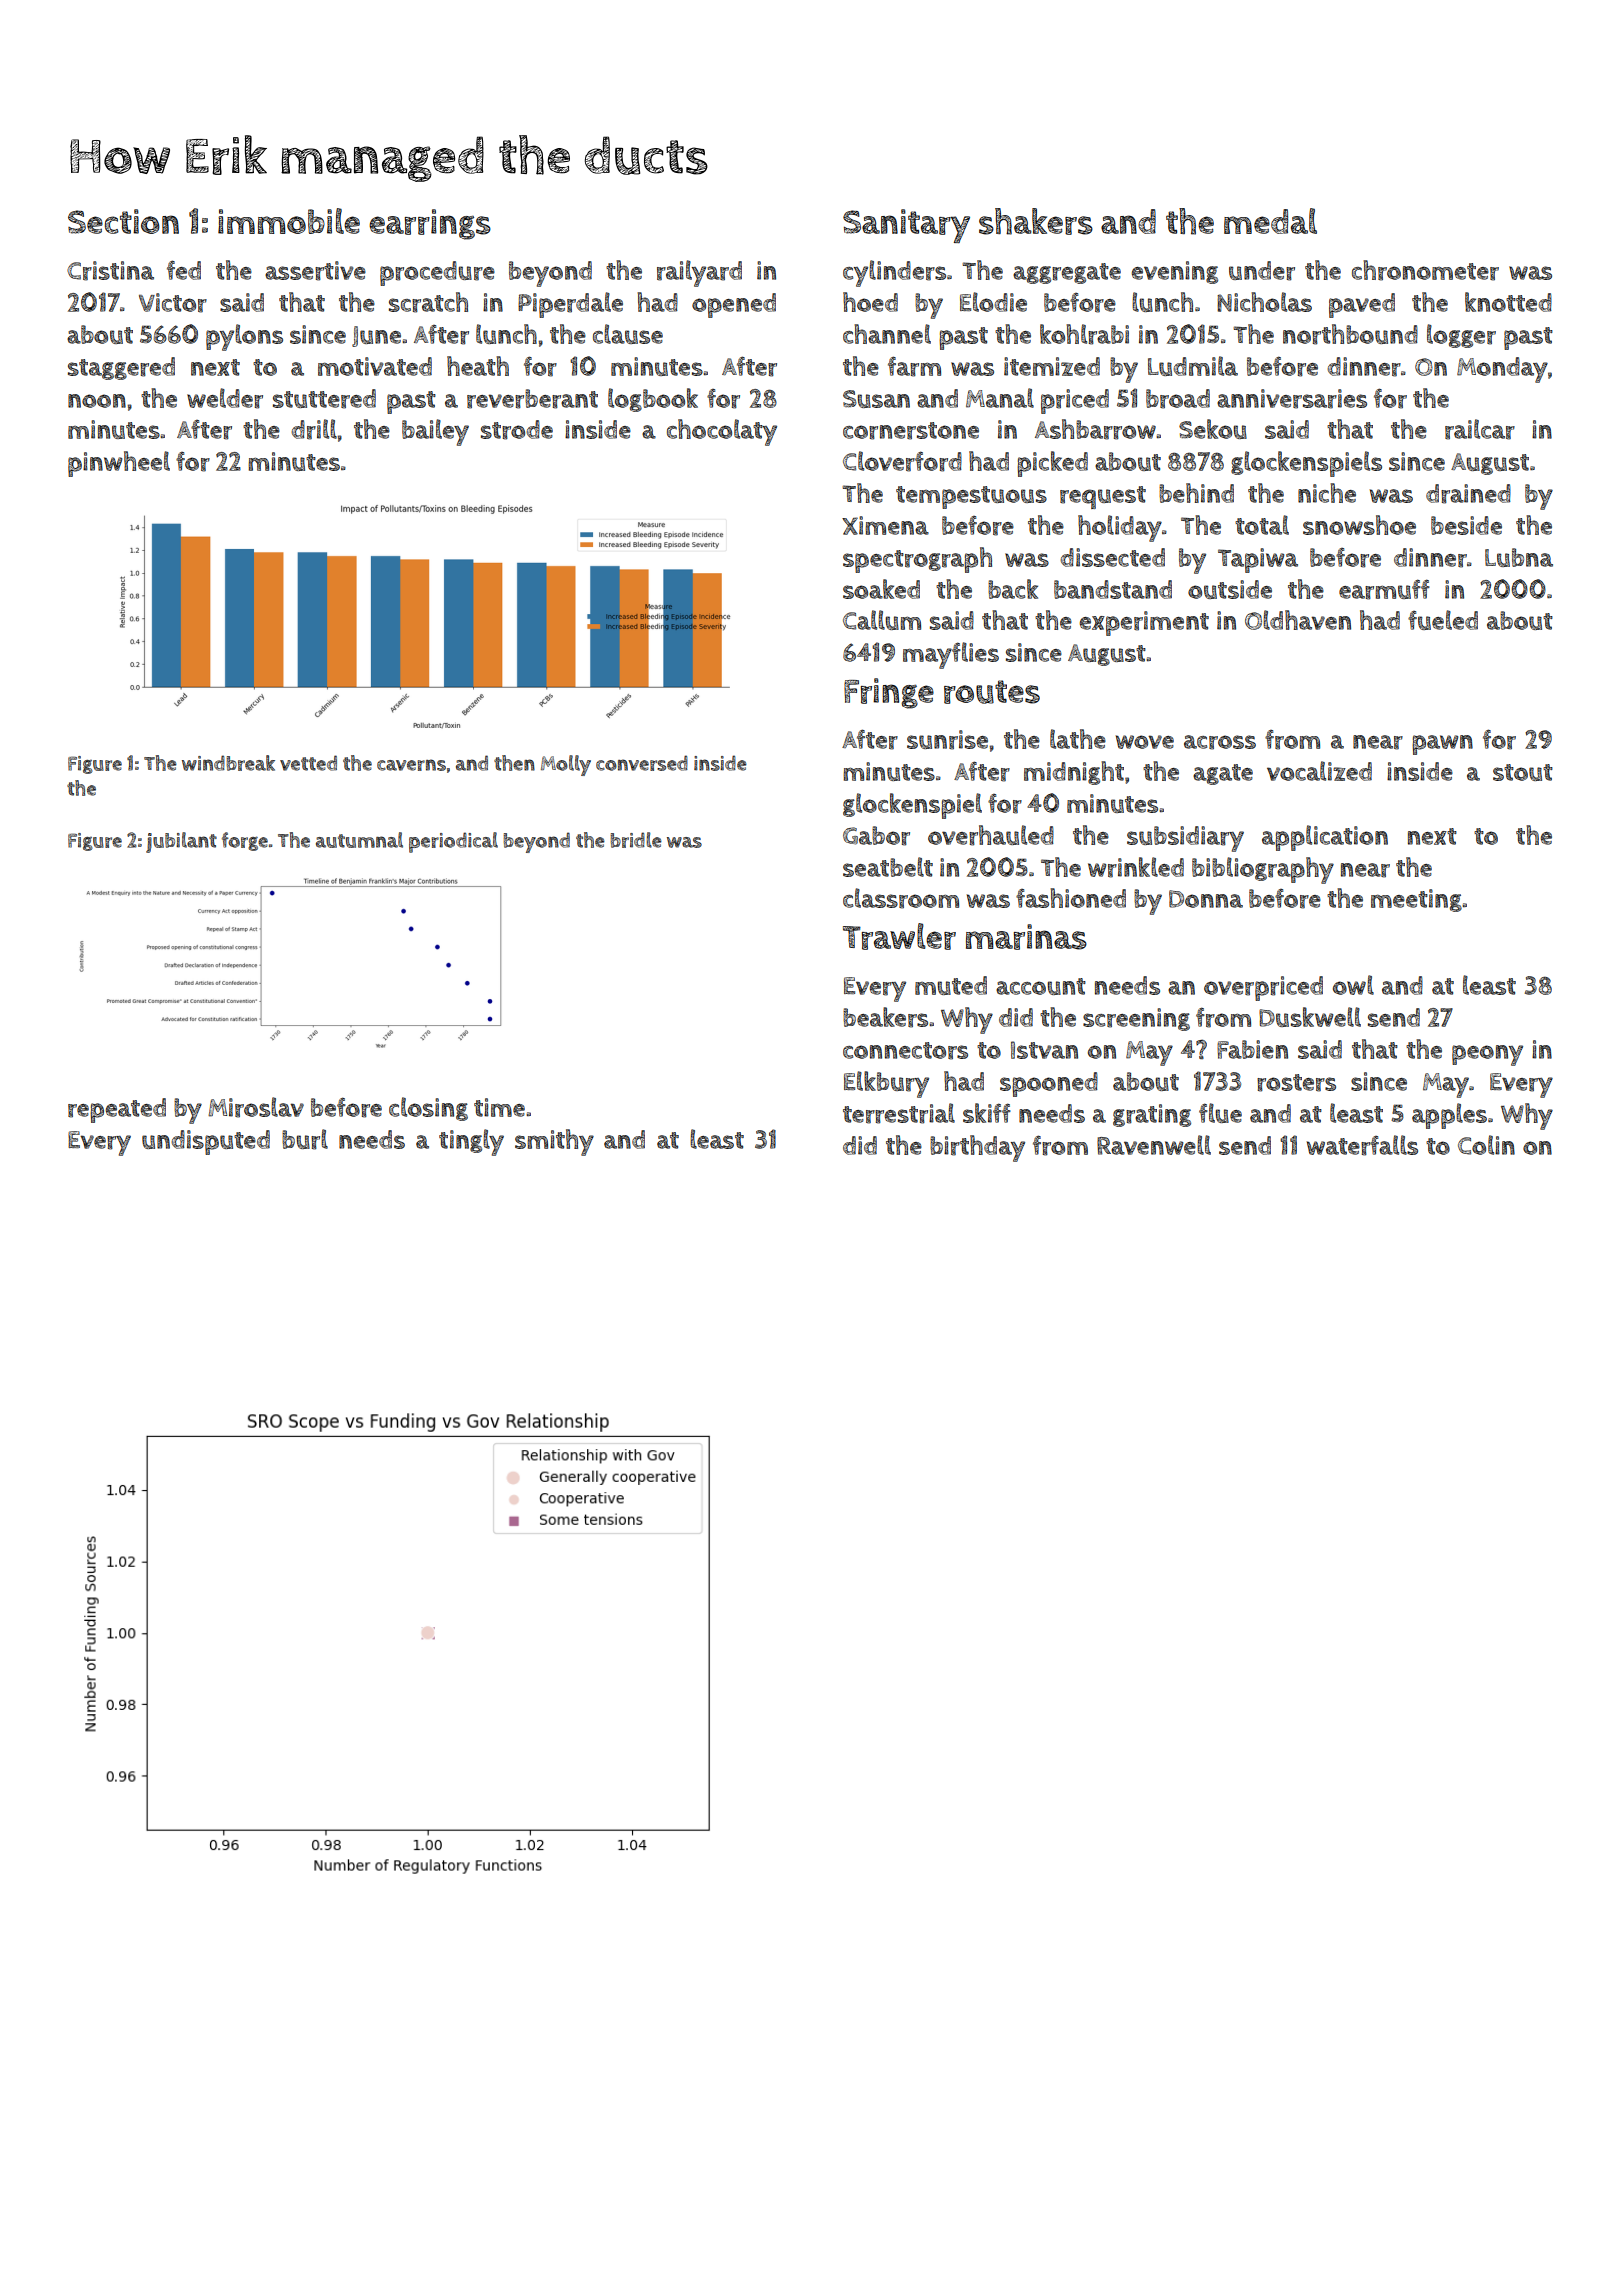  I want to click on bailey, so click(435, 432).
